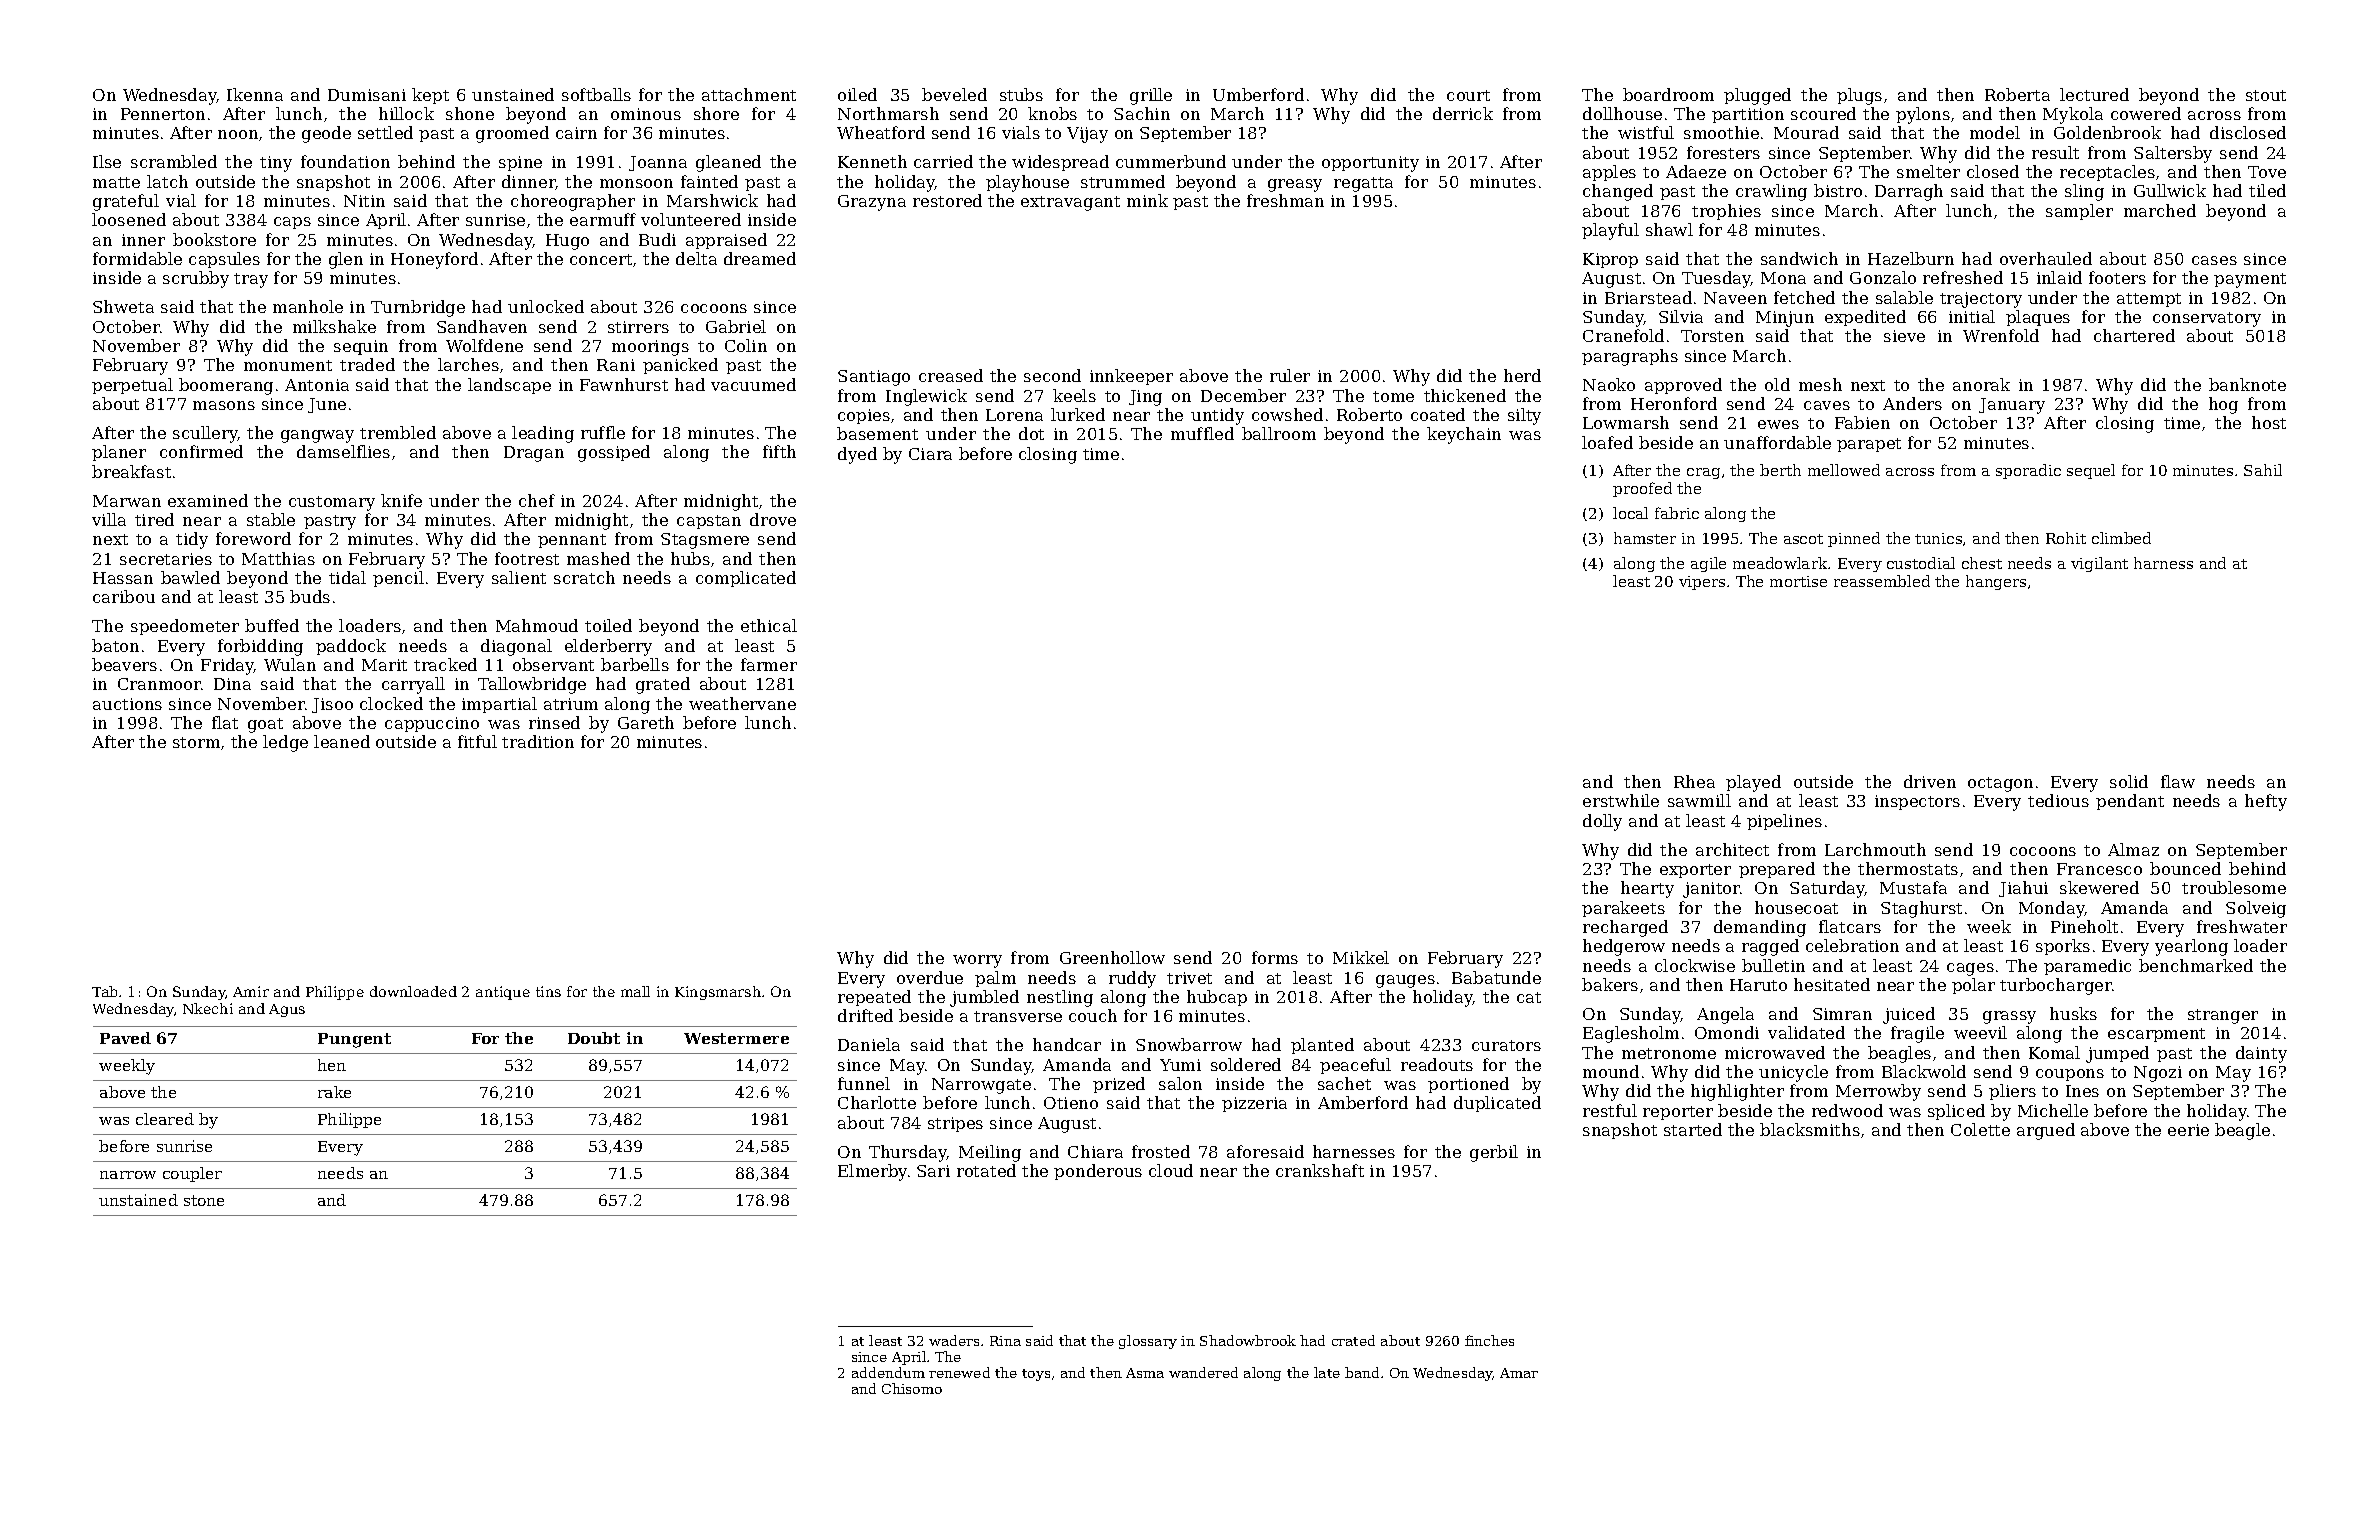 Image resolution: width=2380 pixels, height=1540 pixels. What do you see at coordinates (2247, 384) in the screenshot?
I see `banknote` at bounding box center [2247, 384].
